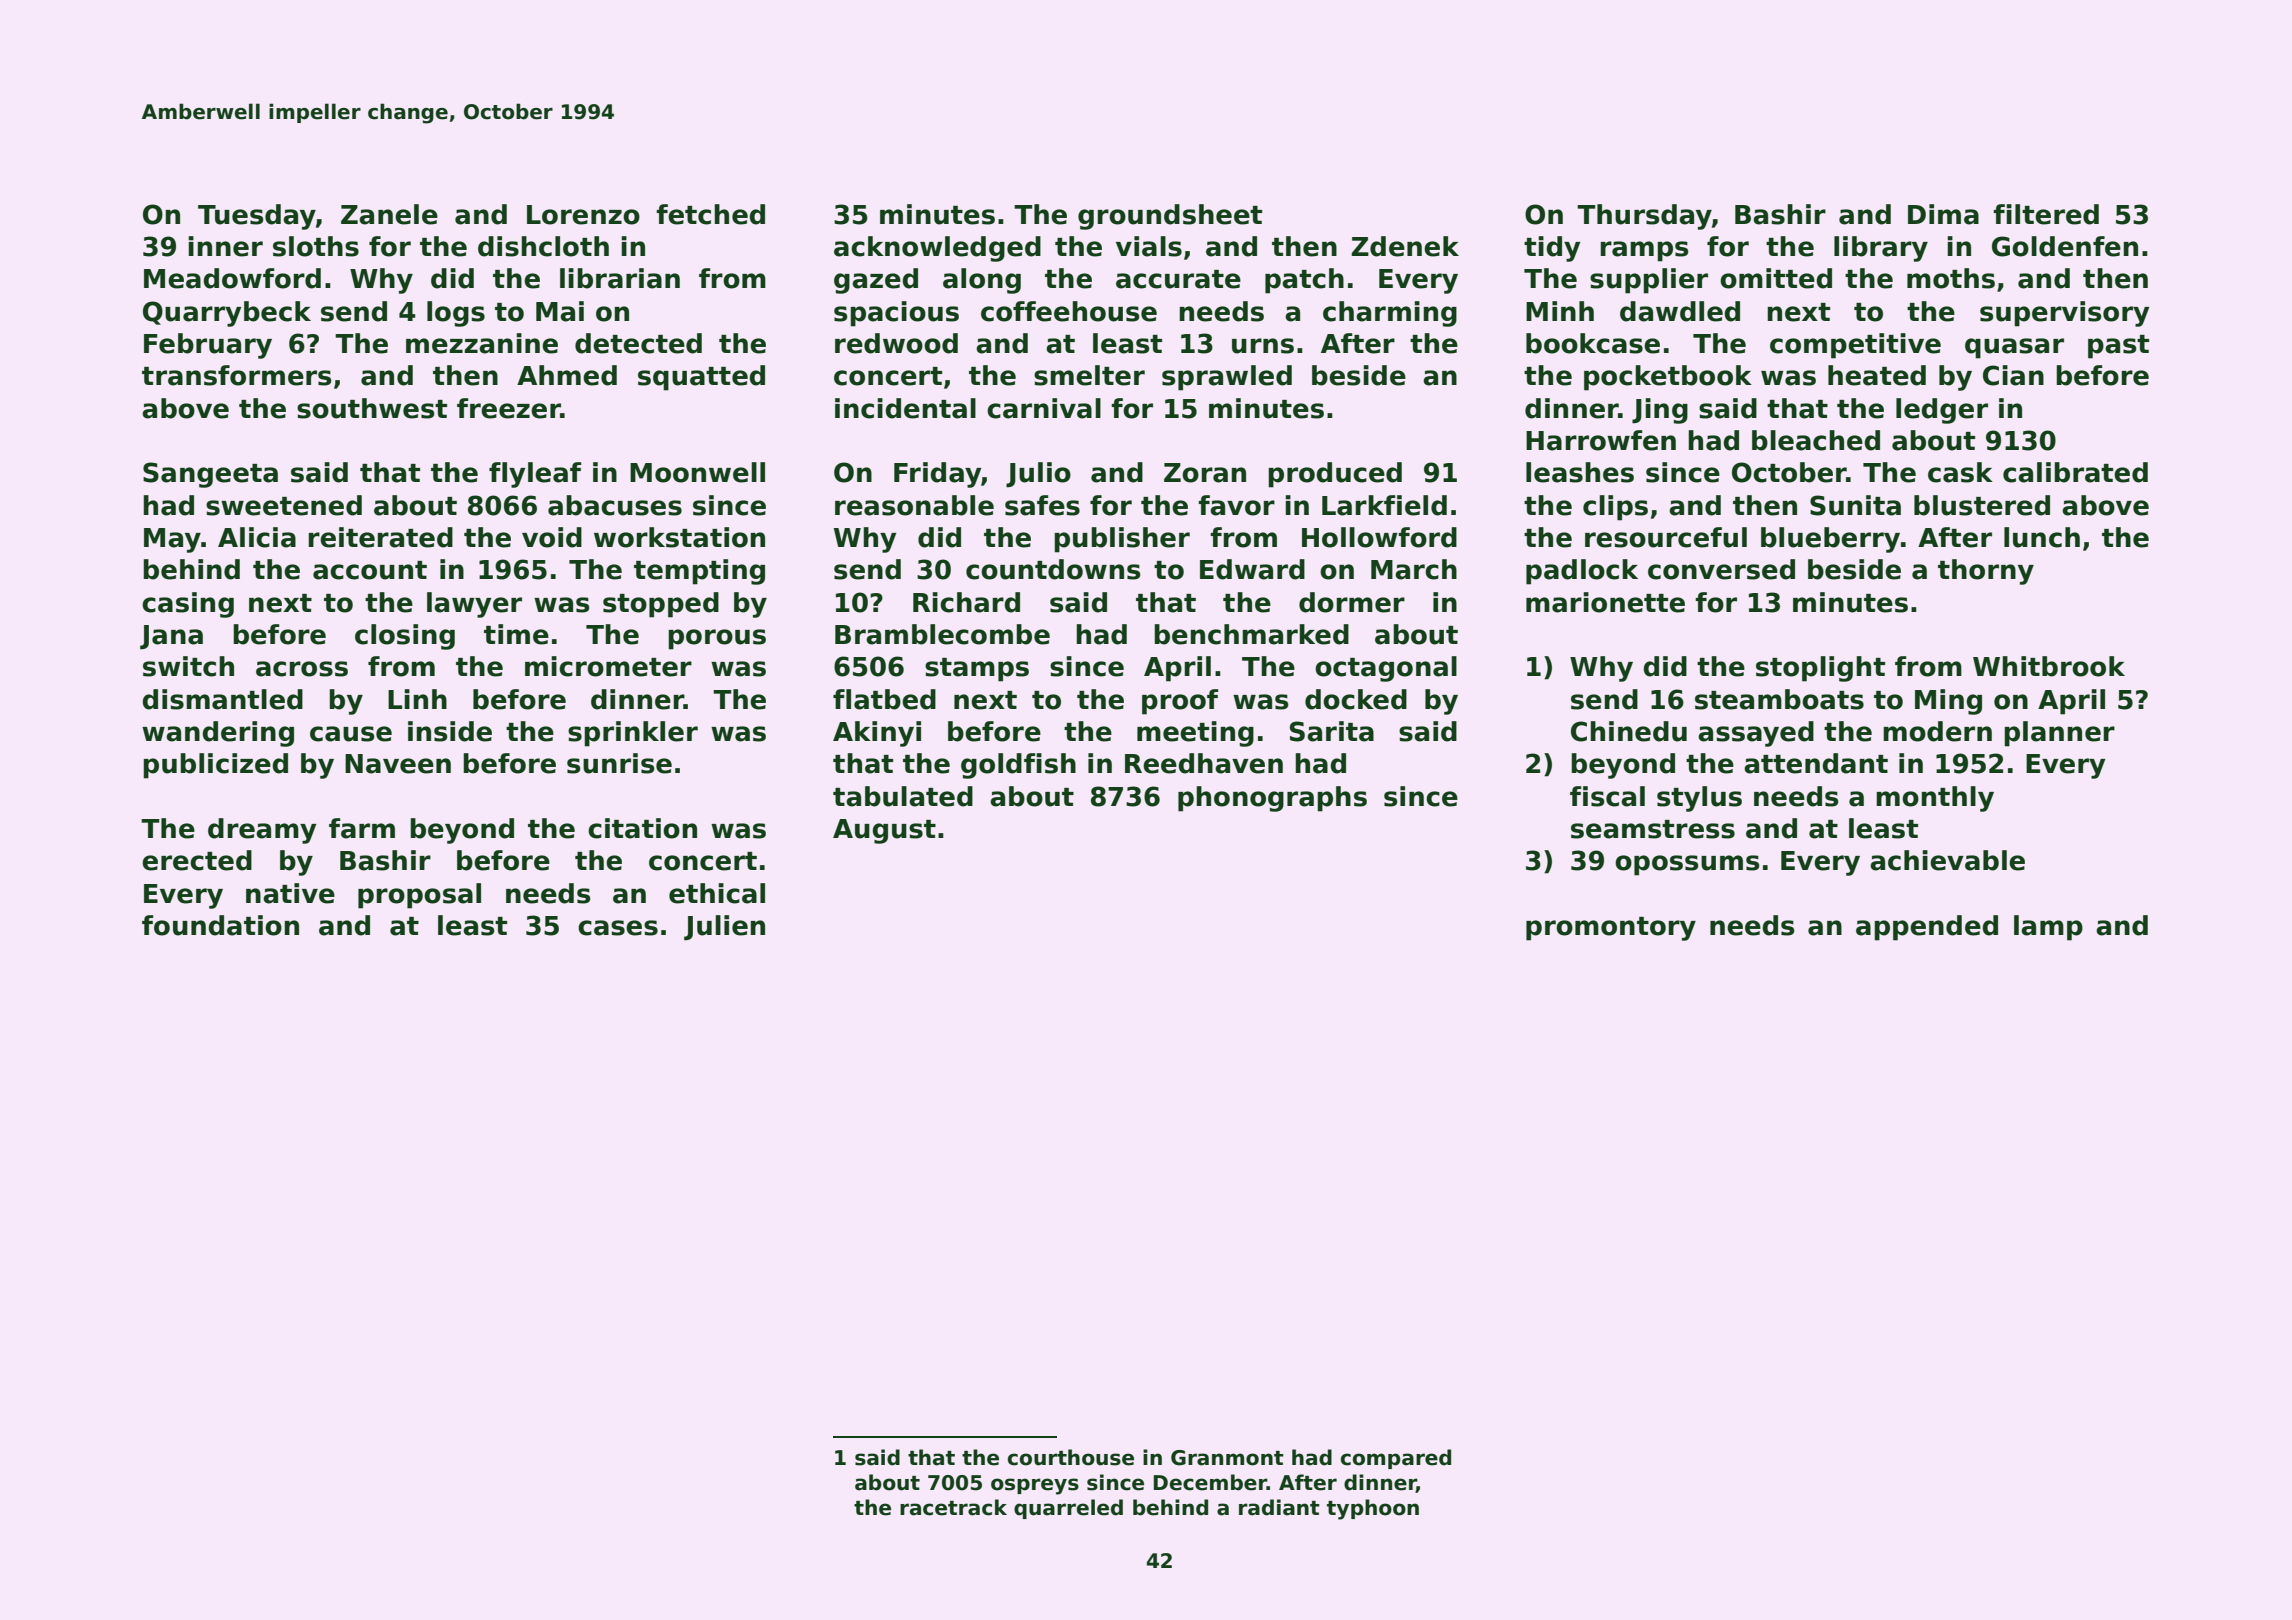 The width and height of the page is (2292, 1620). What do you see at coordinates (208, 346) in the page?
I see `February` at bounding box center [208, 346].
